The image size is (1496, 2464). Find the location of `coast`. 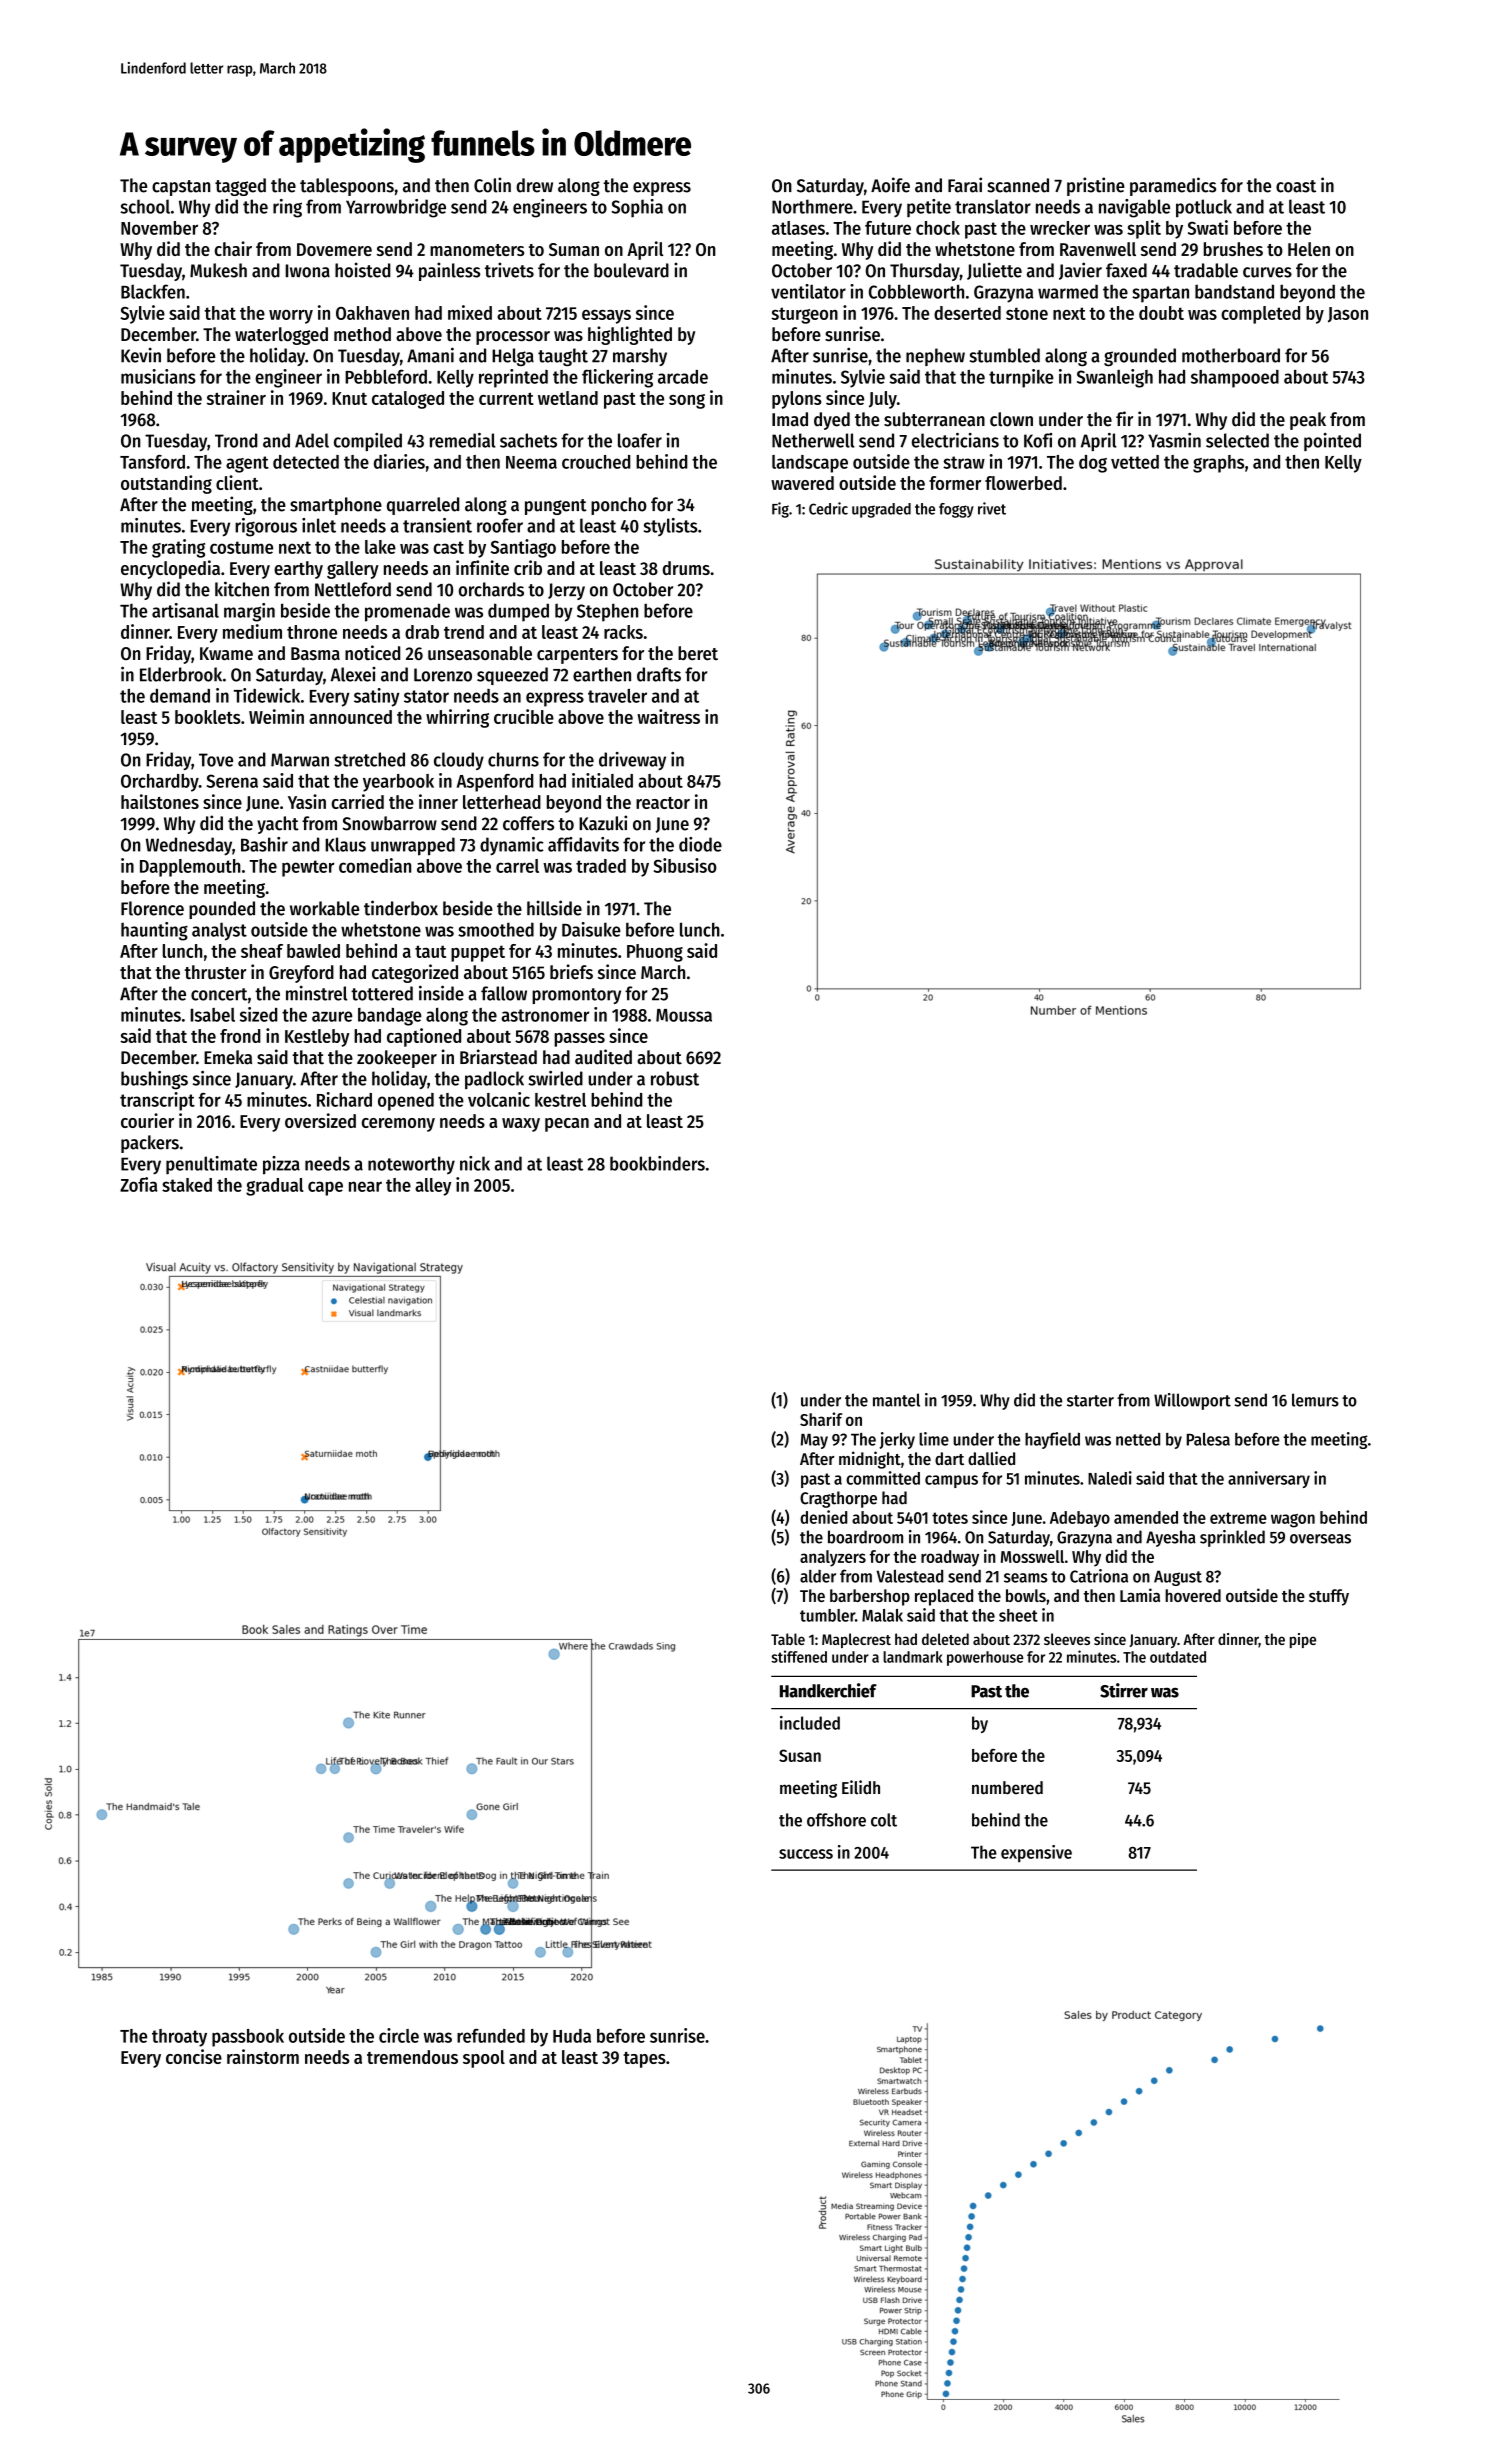

coast is located at coordinates (1296, 186).
